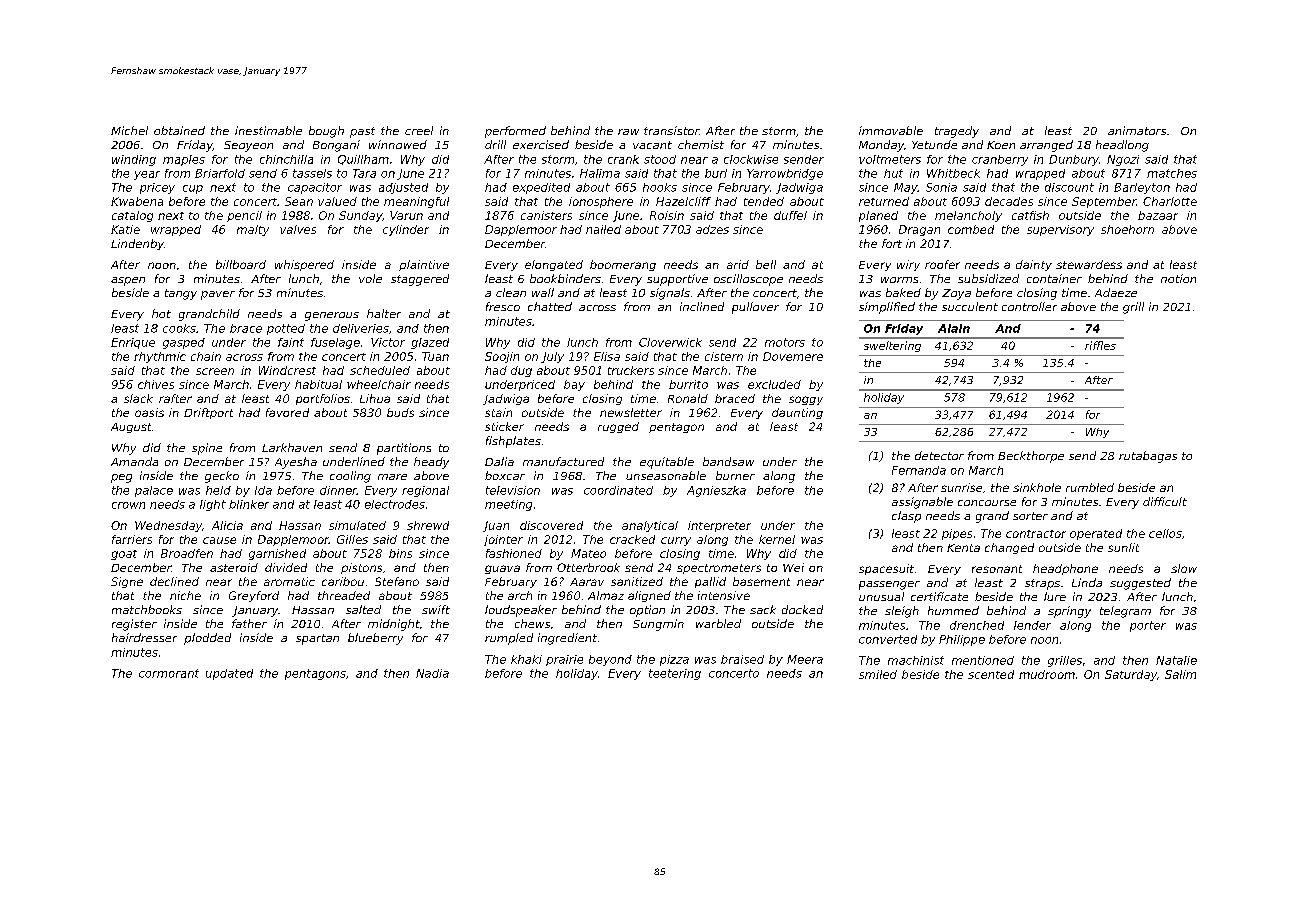  Describe the element at coordinates (432, 673) in the page. I see `Nadia` at that location.
